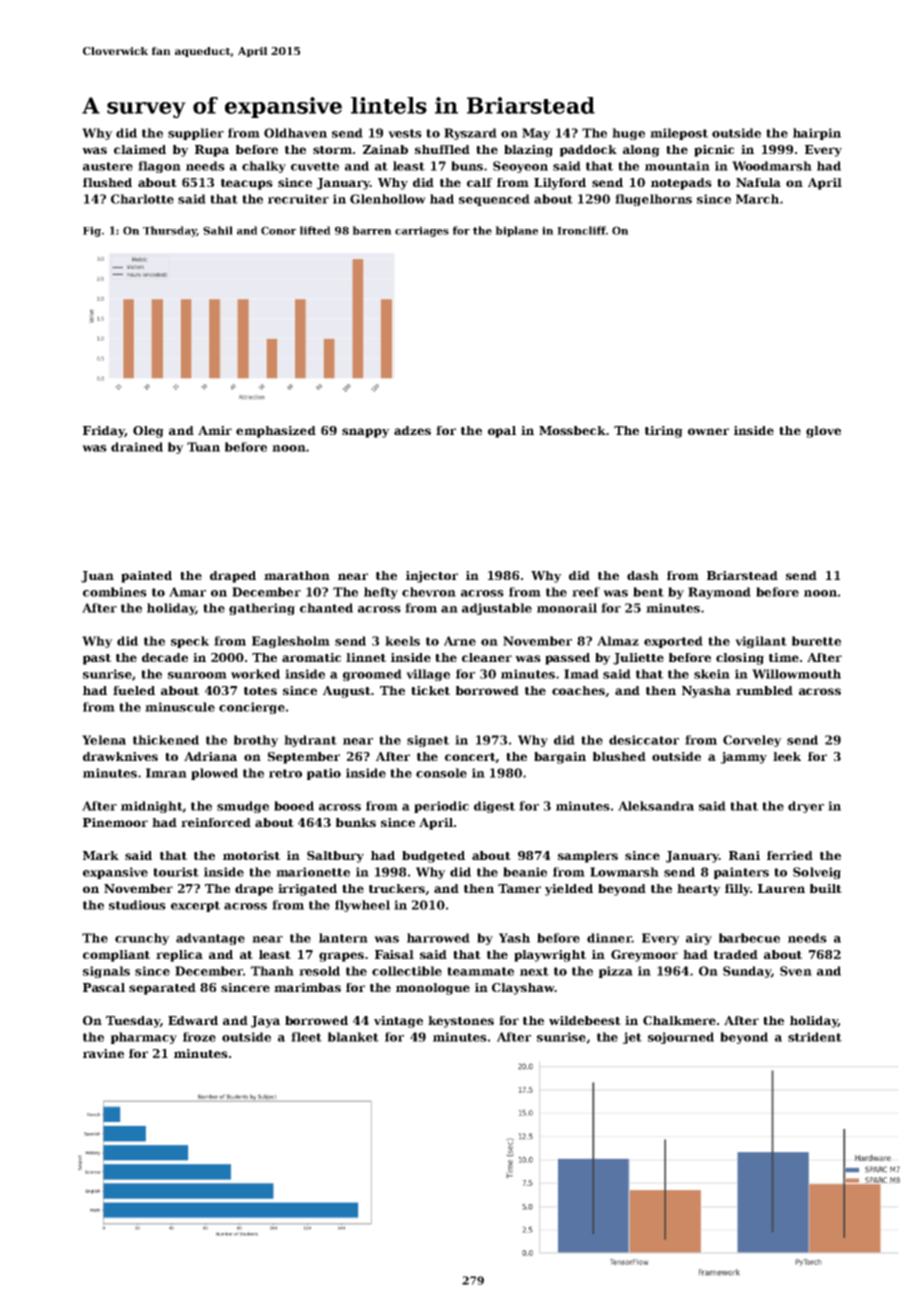  I want to click on supplier, so click(196, 134).
